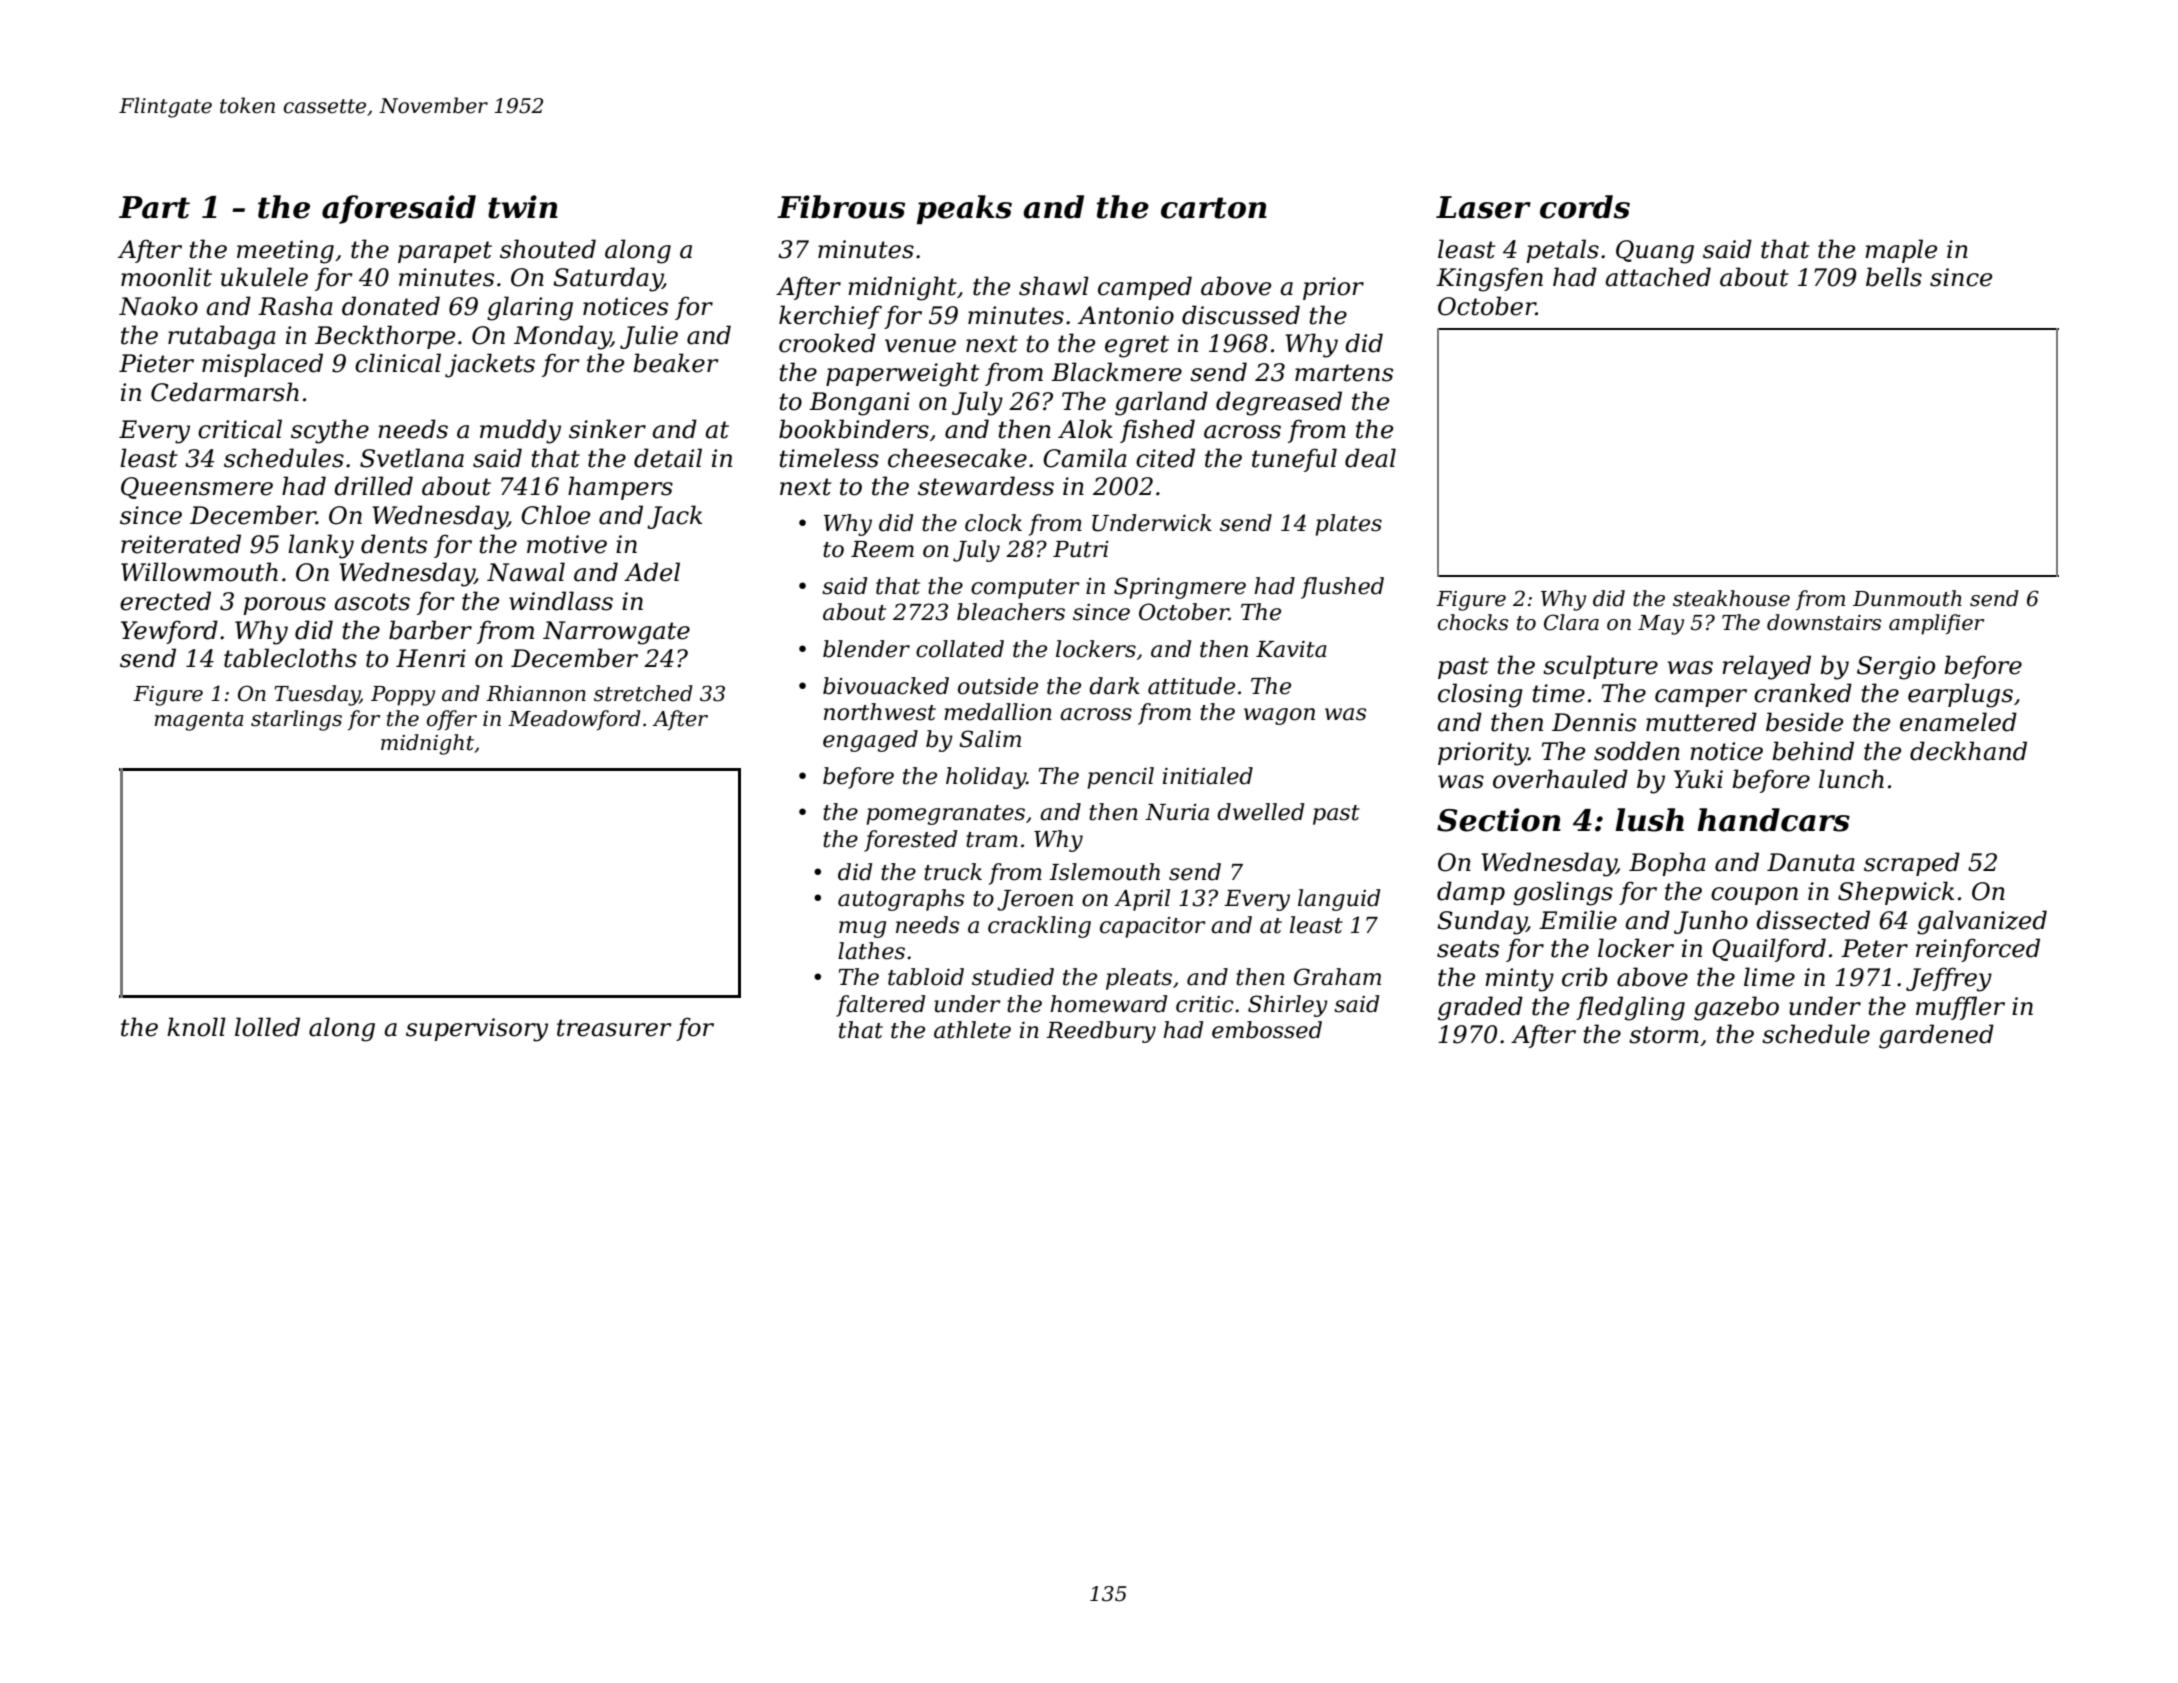 The height and width of the page is (1683, 2178). What do you see at coordinates (1137, 346) in the page?
I see `egret` at bounding box center [1137, 346].
